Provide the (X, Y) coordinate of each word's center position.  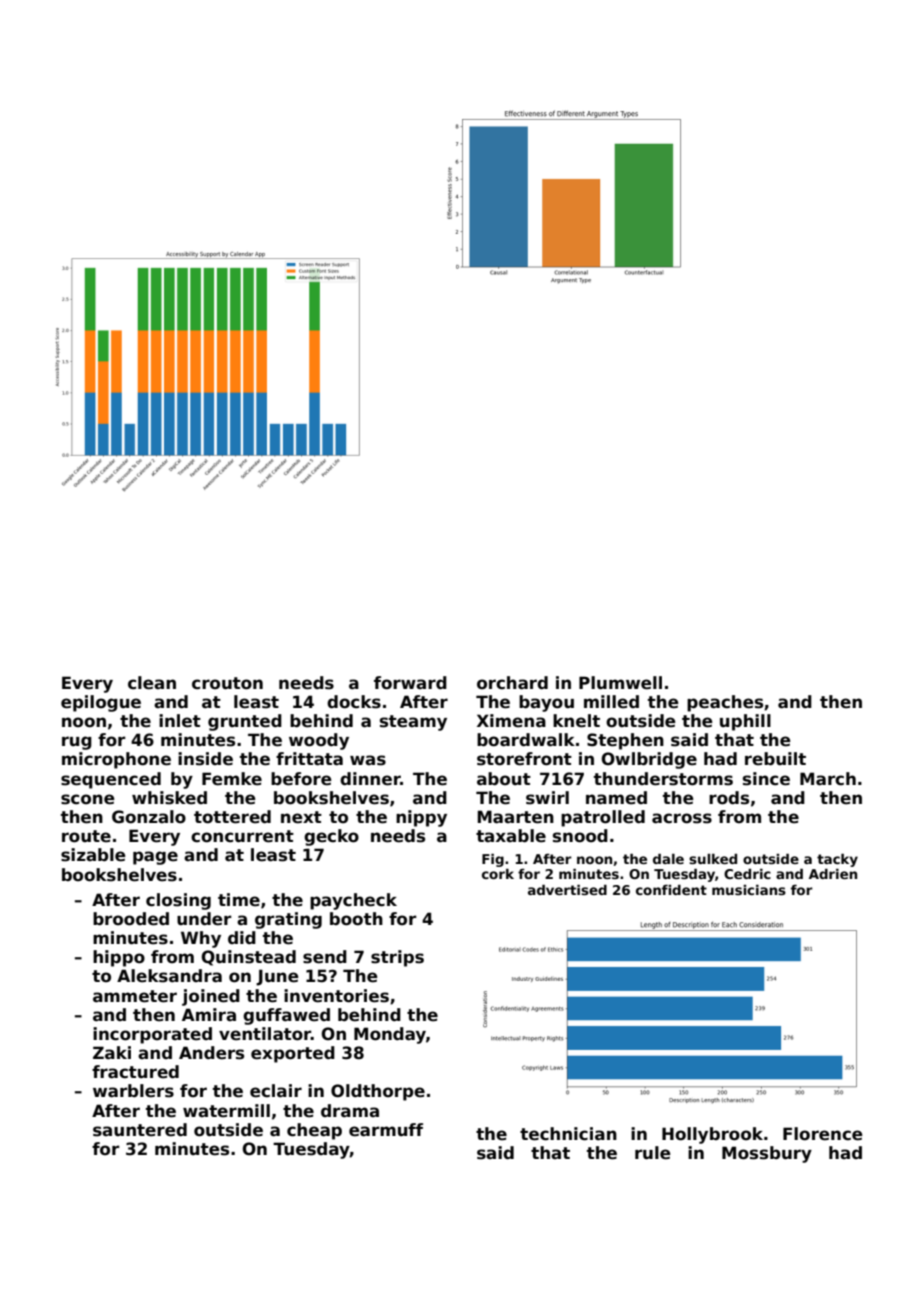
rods (729, 798)
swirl (547, 798)
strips (397, 958)
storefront (524, 759)
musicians (749, 890)
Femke (232, 779)
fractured (135, 1072)
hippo (119, 958)
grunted (245, 722)
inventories (336, 996)
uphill (745, 722)
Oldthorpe (378, 1092)
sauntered (140, 1130)
